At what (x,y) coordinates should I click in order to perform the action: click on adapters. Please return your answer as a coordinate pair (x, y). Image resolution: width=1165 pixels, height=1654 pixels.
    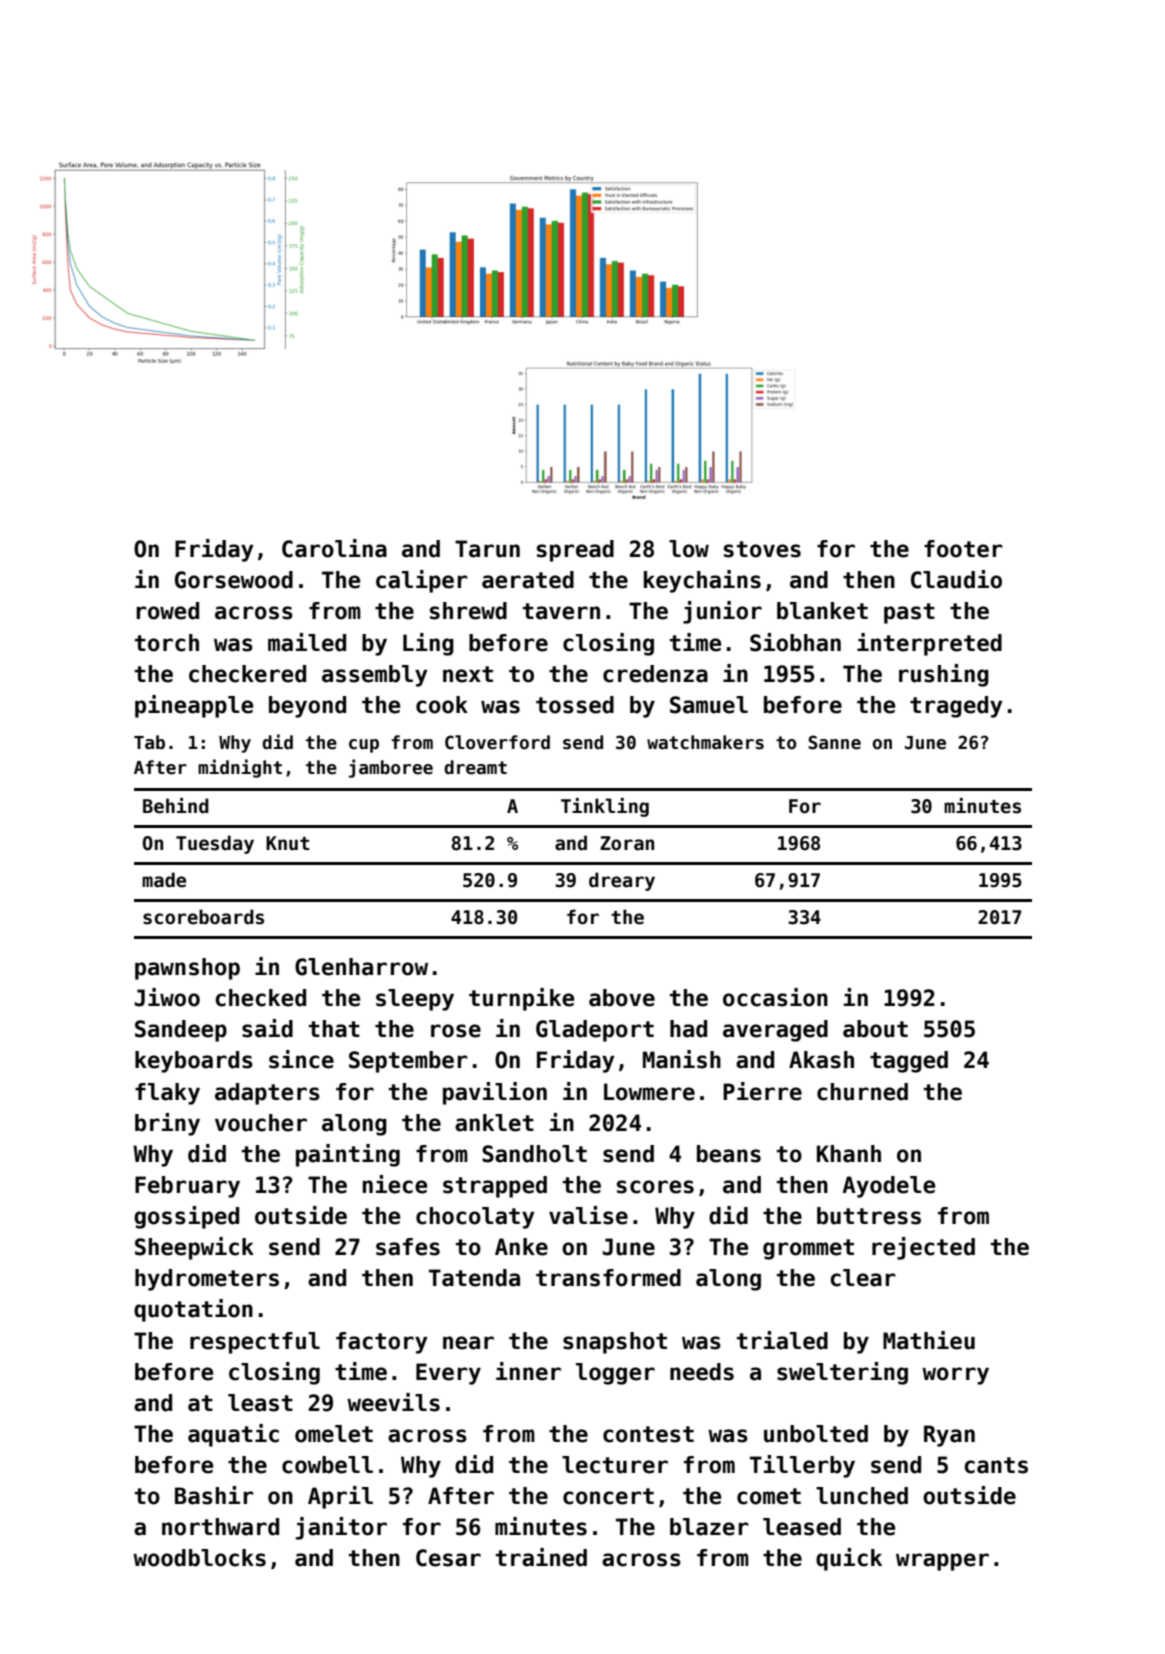
    Looking at the image, I should click on (267, 1094).
